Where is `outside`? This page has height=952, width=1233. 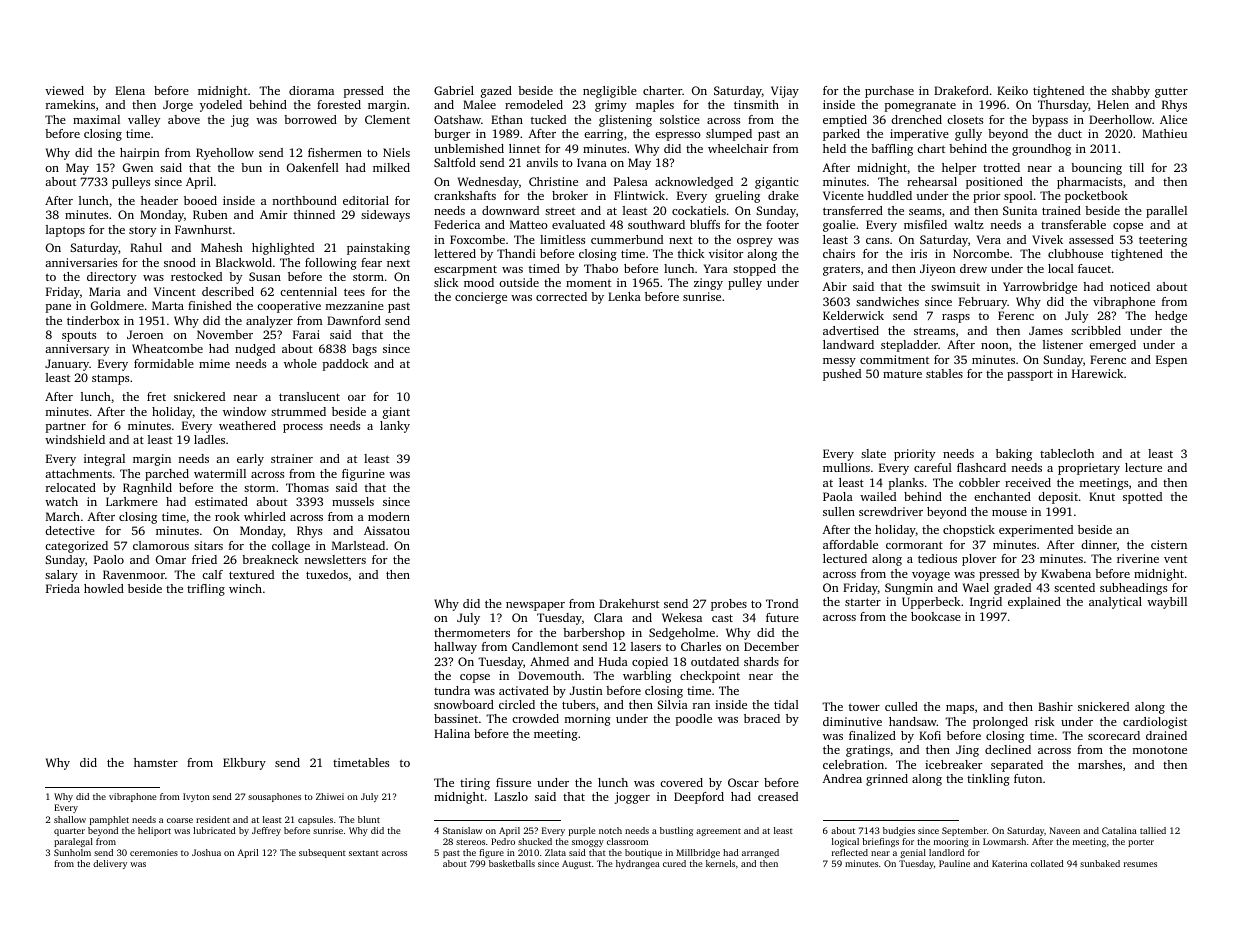 outside is located at coordinates (519, 282).
